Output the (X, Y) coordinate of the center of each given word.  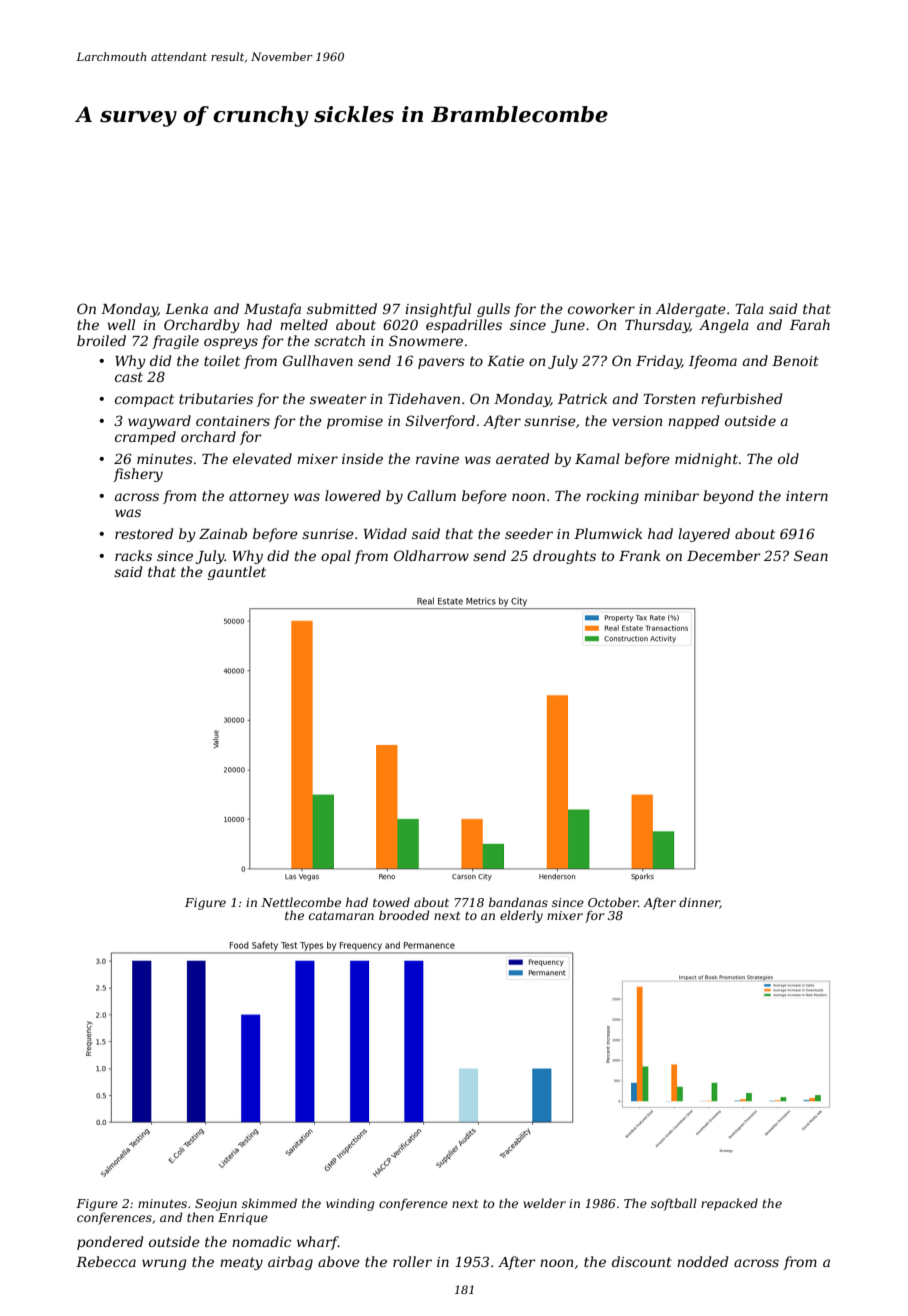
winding (350, 1204)
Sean (811, 555)
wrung (164, 1264)
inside (362, 458)
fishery (138, 475)
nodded (702, 1261)
